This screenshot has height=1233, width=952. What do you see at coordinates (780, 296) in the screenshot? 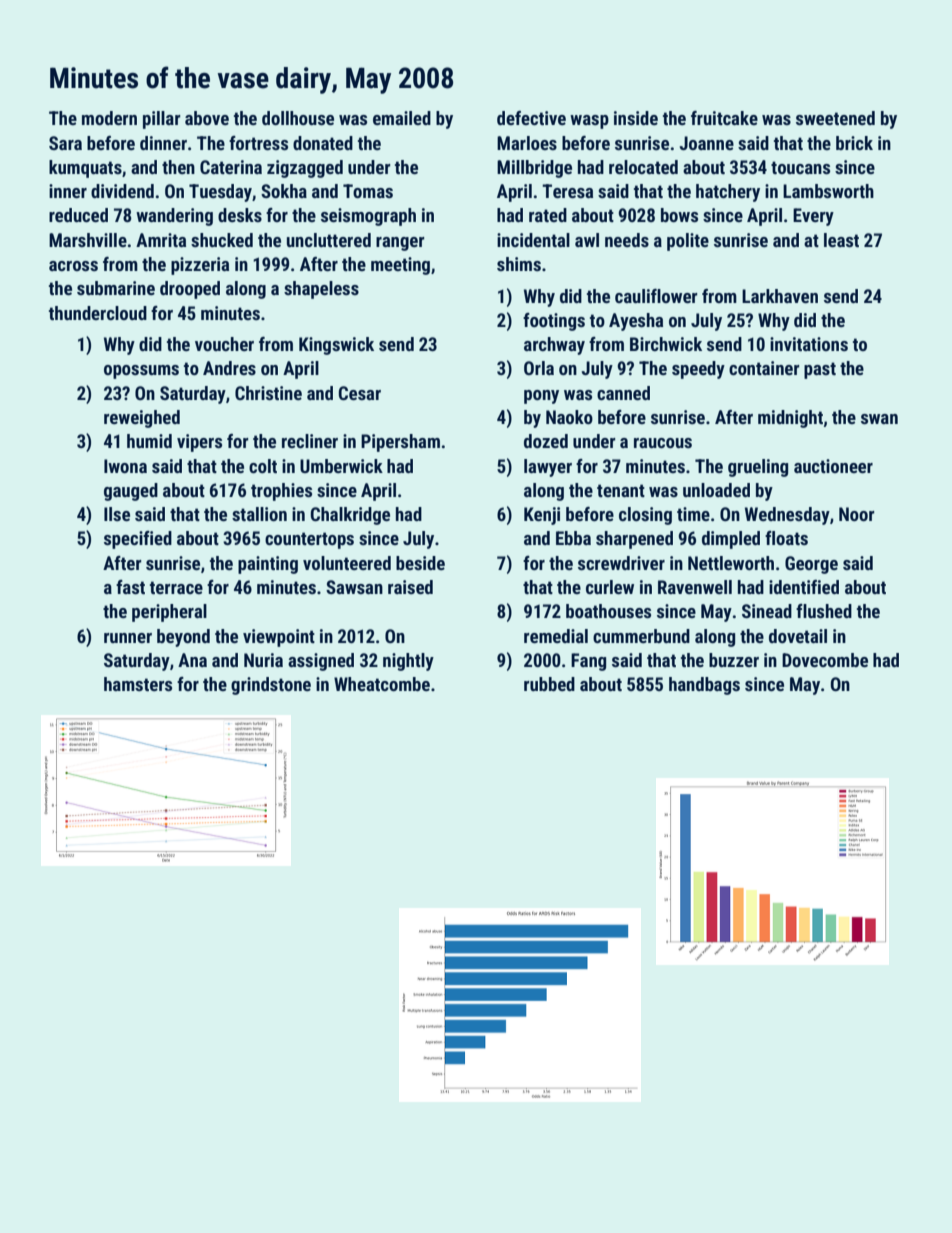
I see `Larkhaven` at bounding box center [780, 296].
